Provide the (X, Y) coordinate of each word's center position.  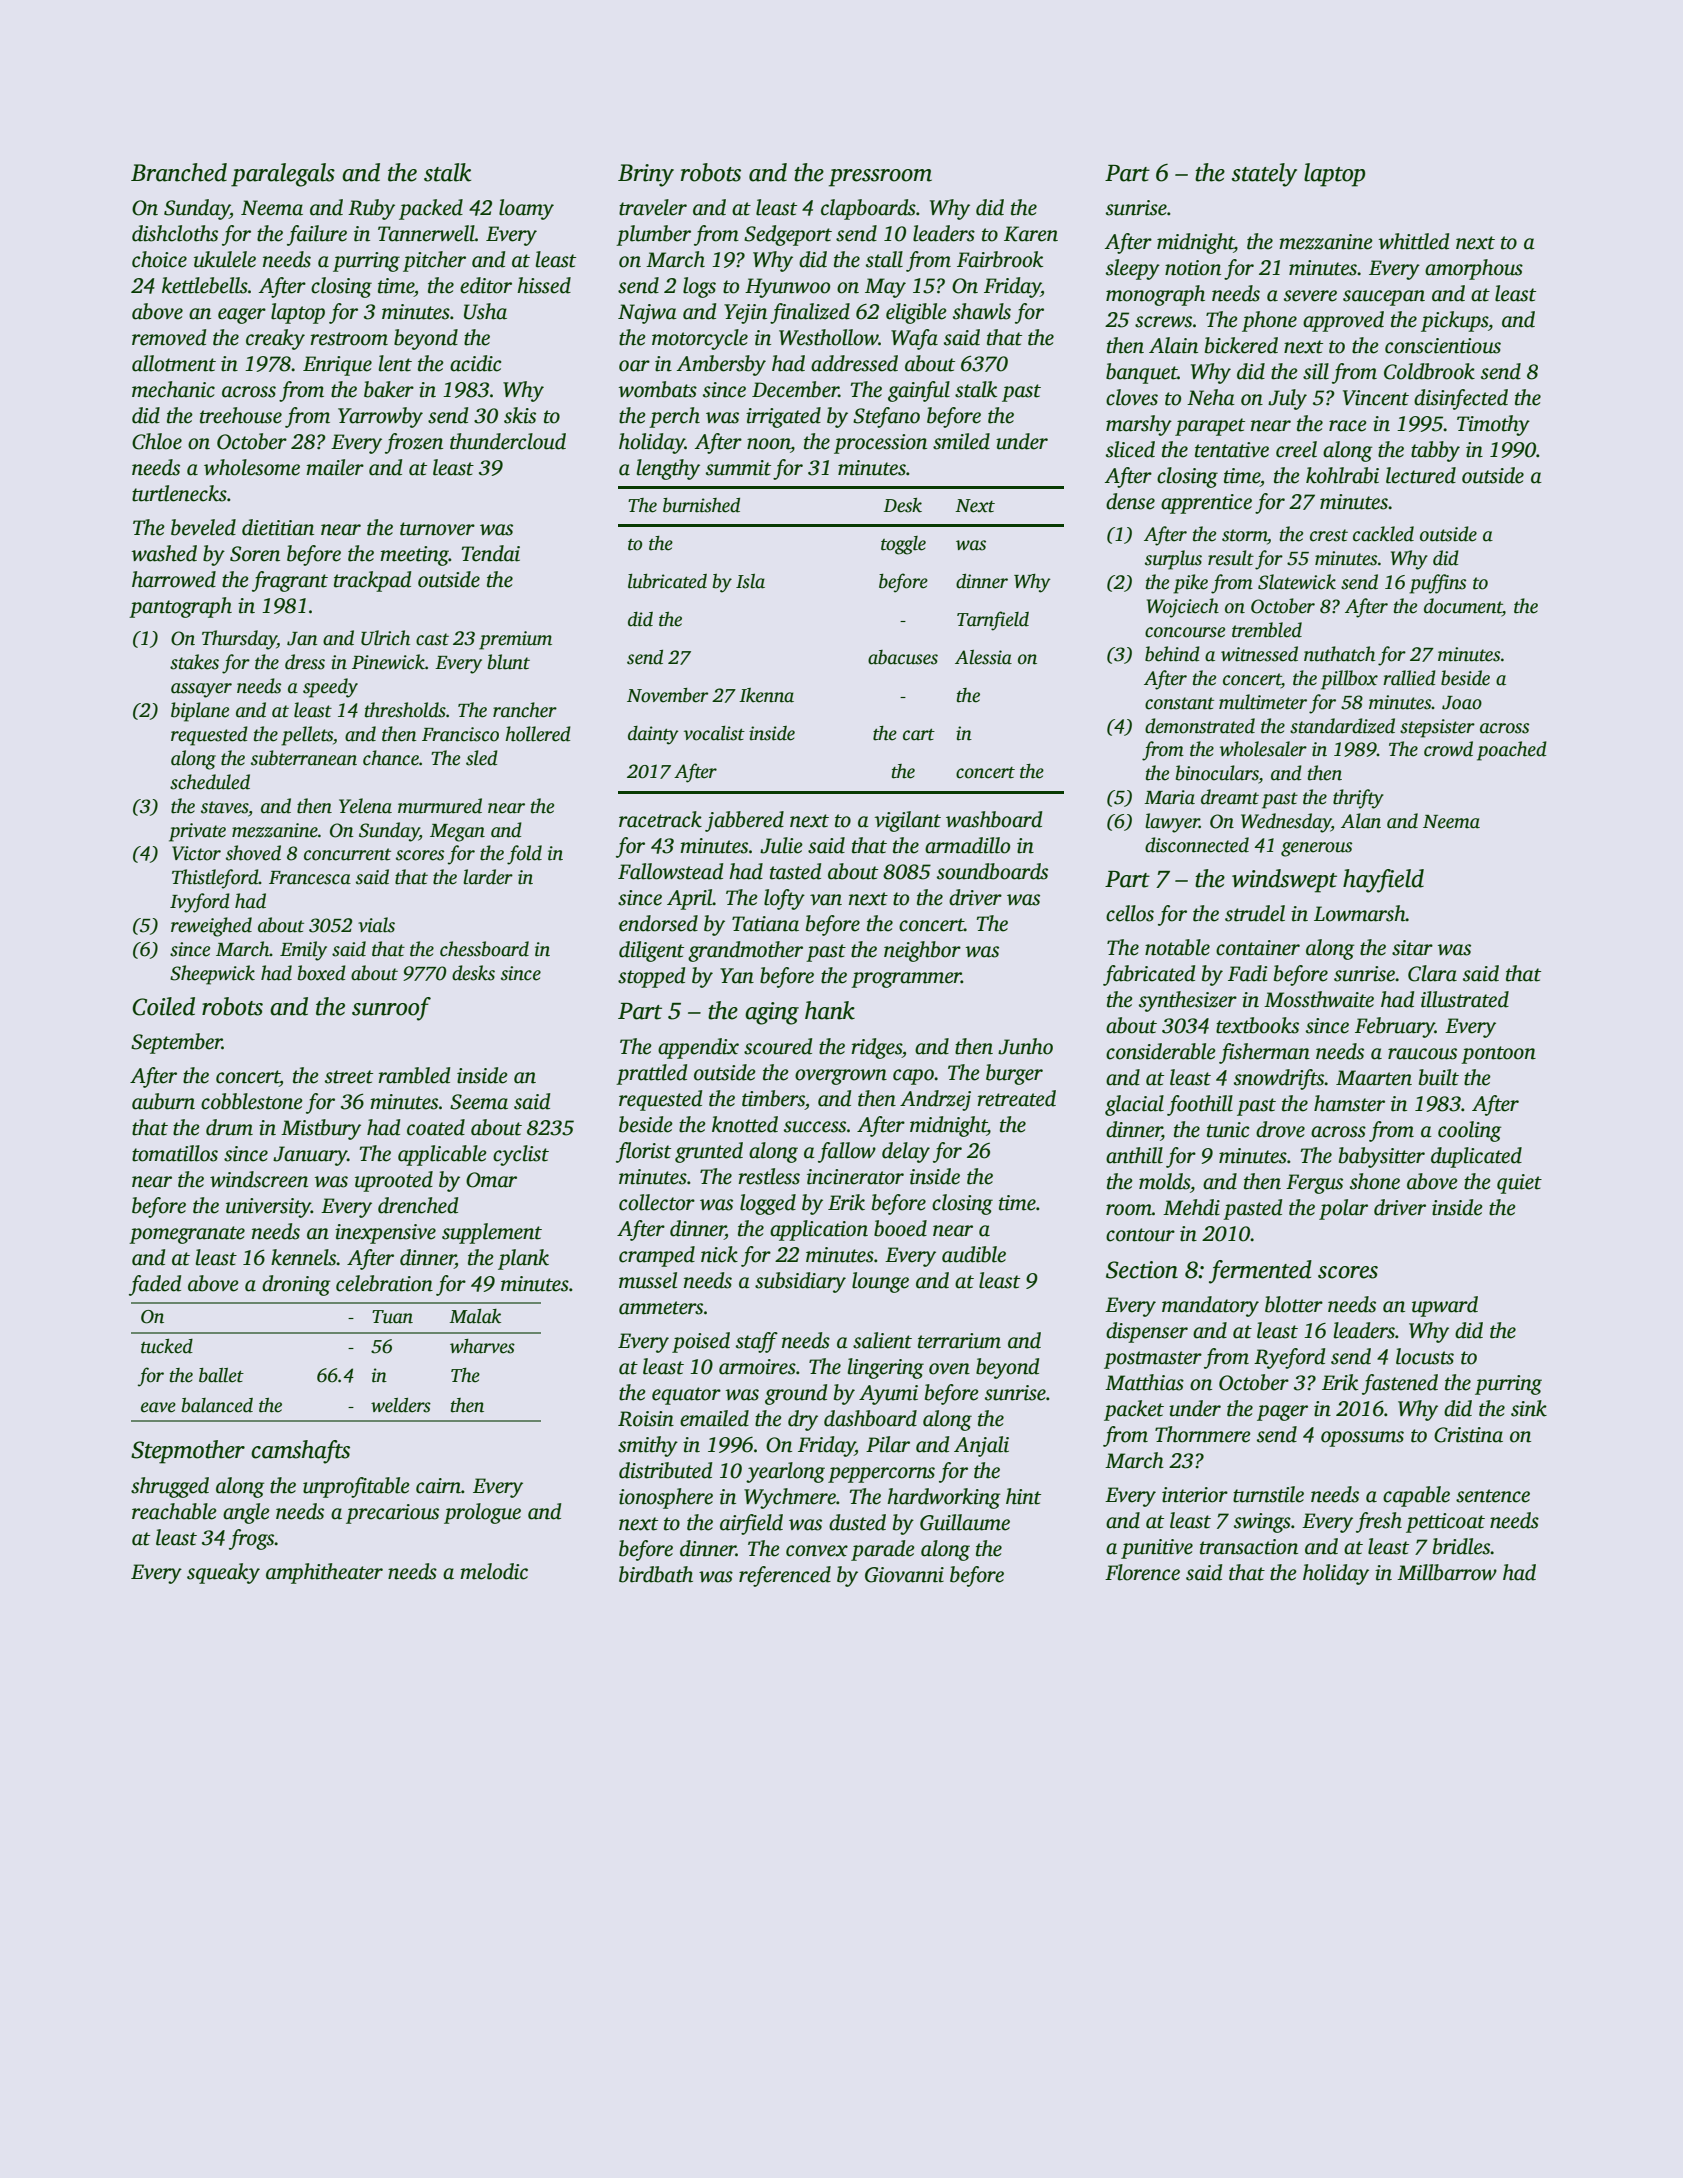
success (815, 1127)
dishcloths (175, 233)
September (176, 1043)
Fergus (1314, 1184)
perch (674, 417)
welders (401, 1405)
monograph (1155, 295)
